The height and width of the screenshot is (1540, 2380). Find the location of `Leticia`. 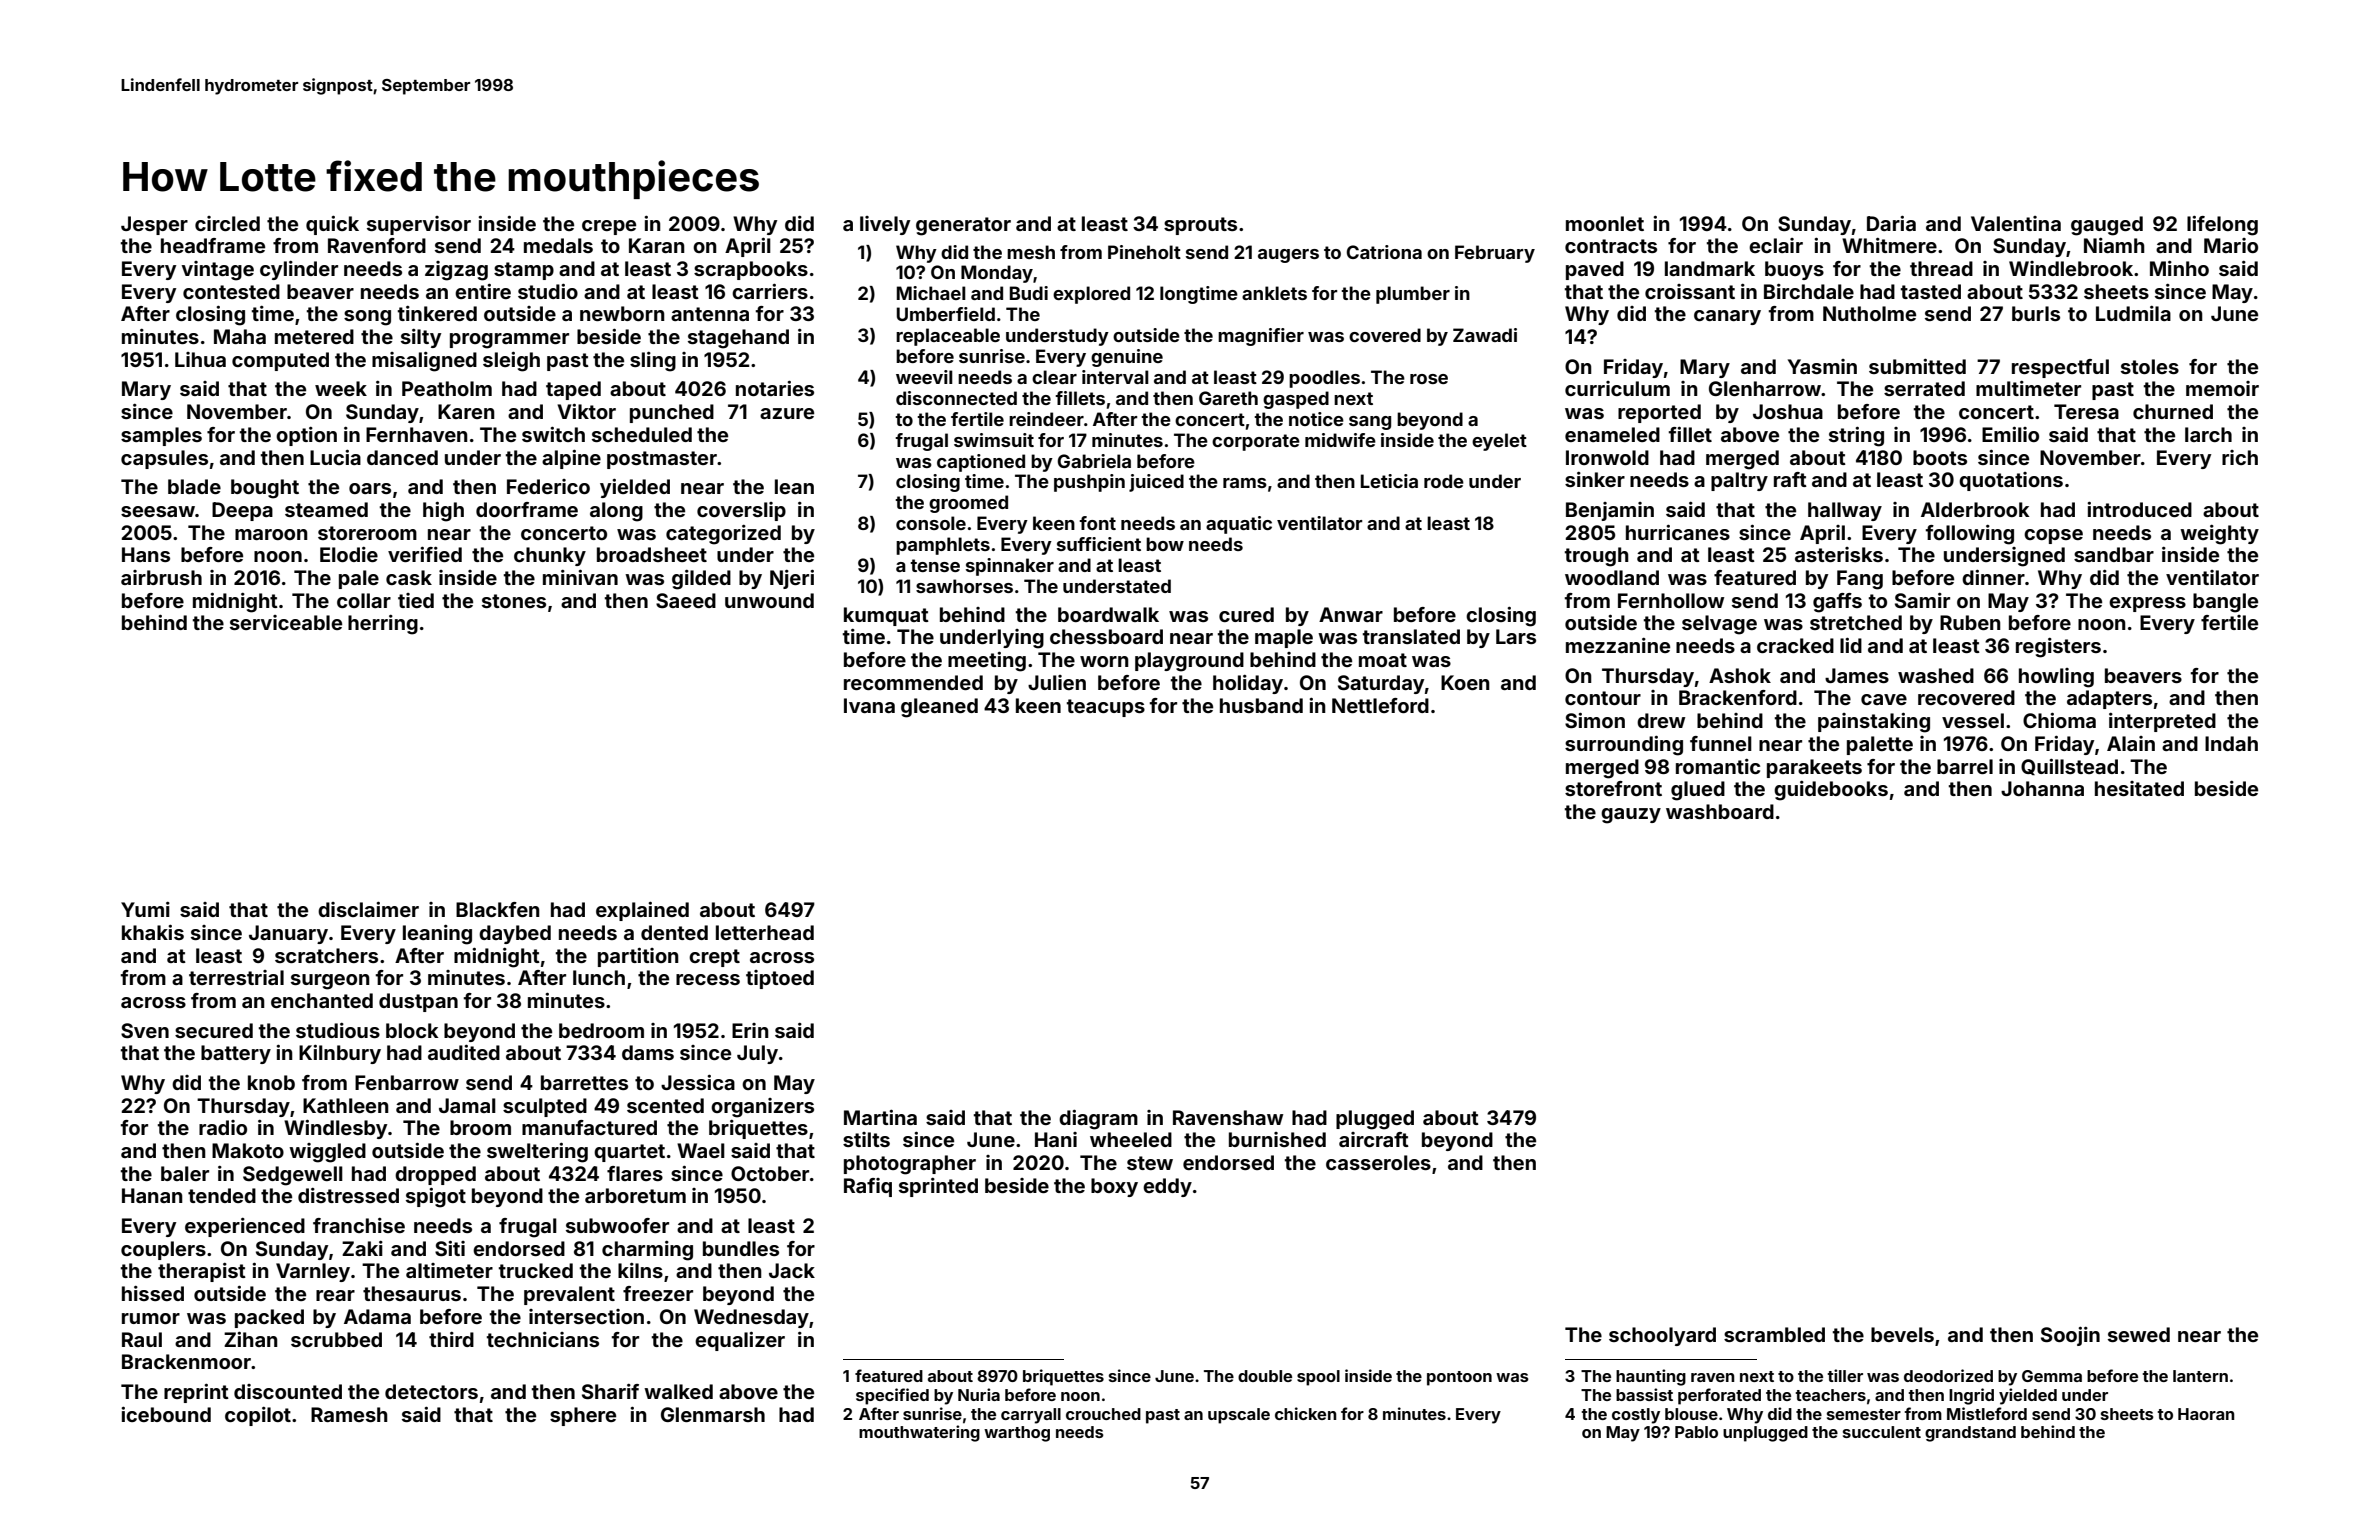

Leticia is located at coordinates (1389, 481).
